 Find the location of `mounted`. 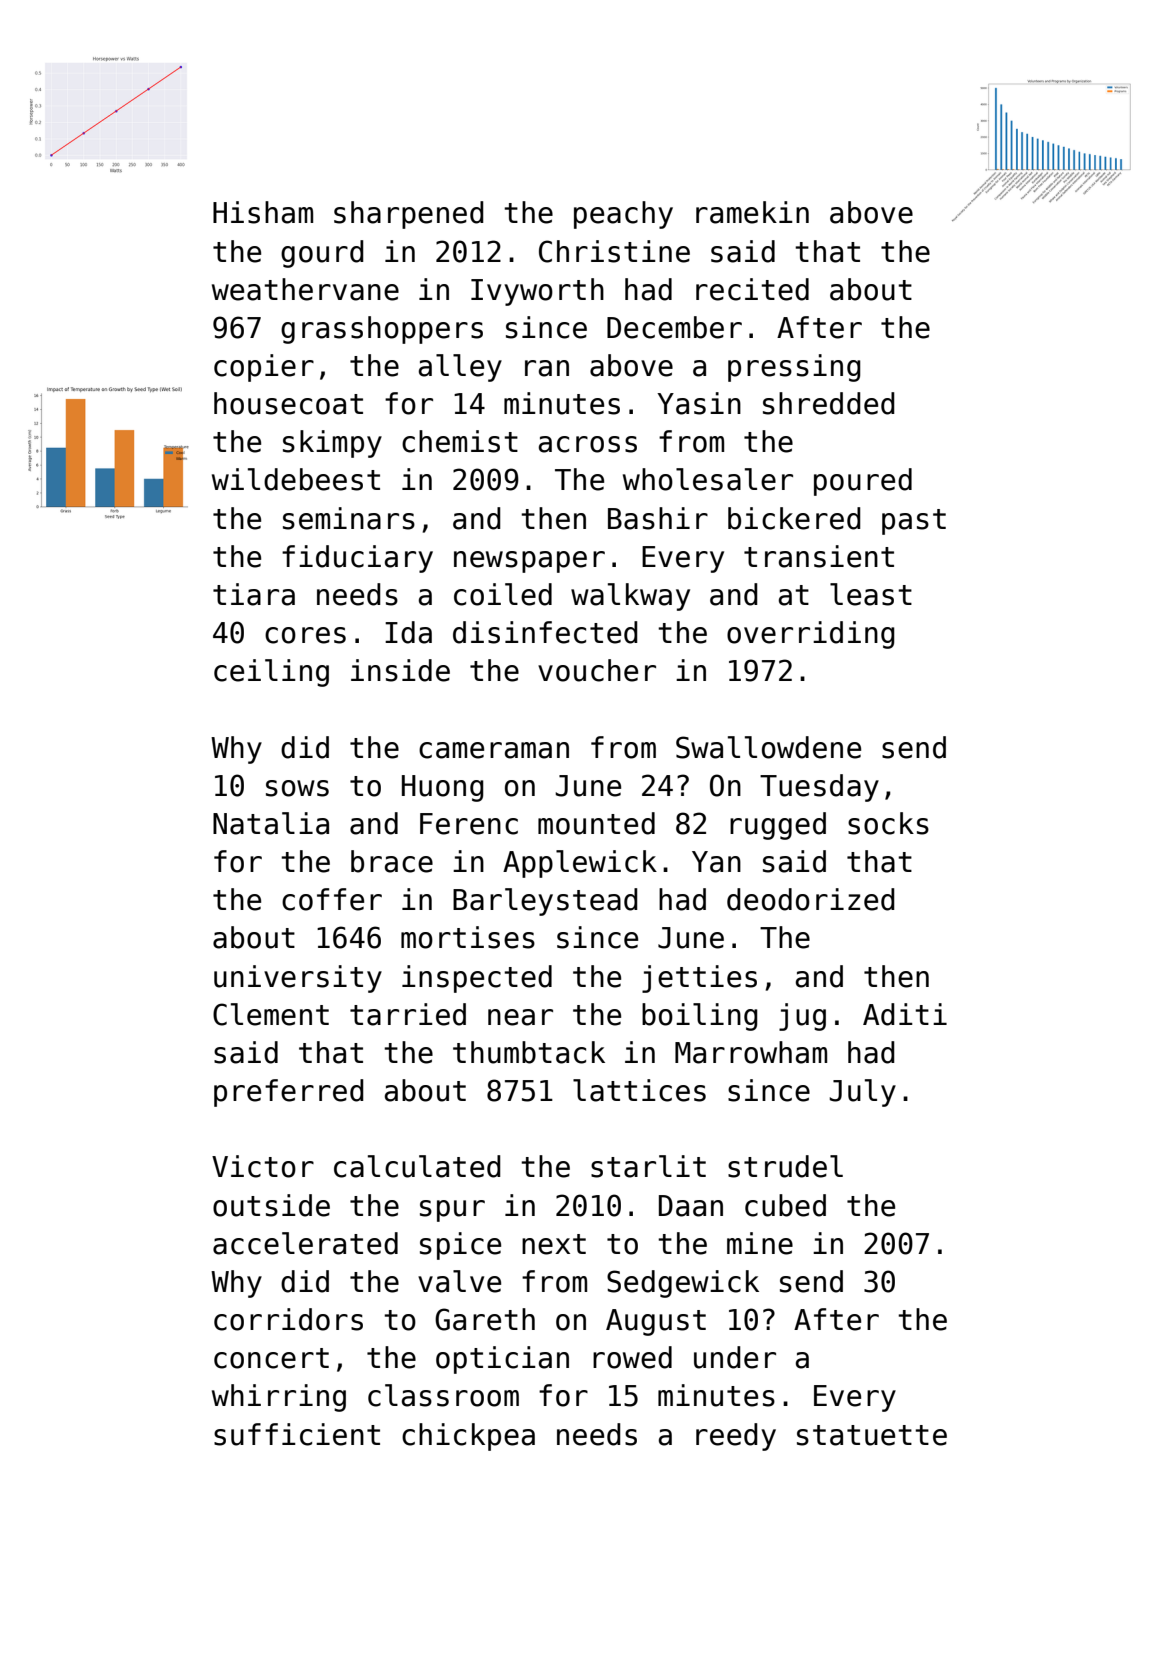

mounted is located at coordinates (596, 823).
